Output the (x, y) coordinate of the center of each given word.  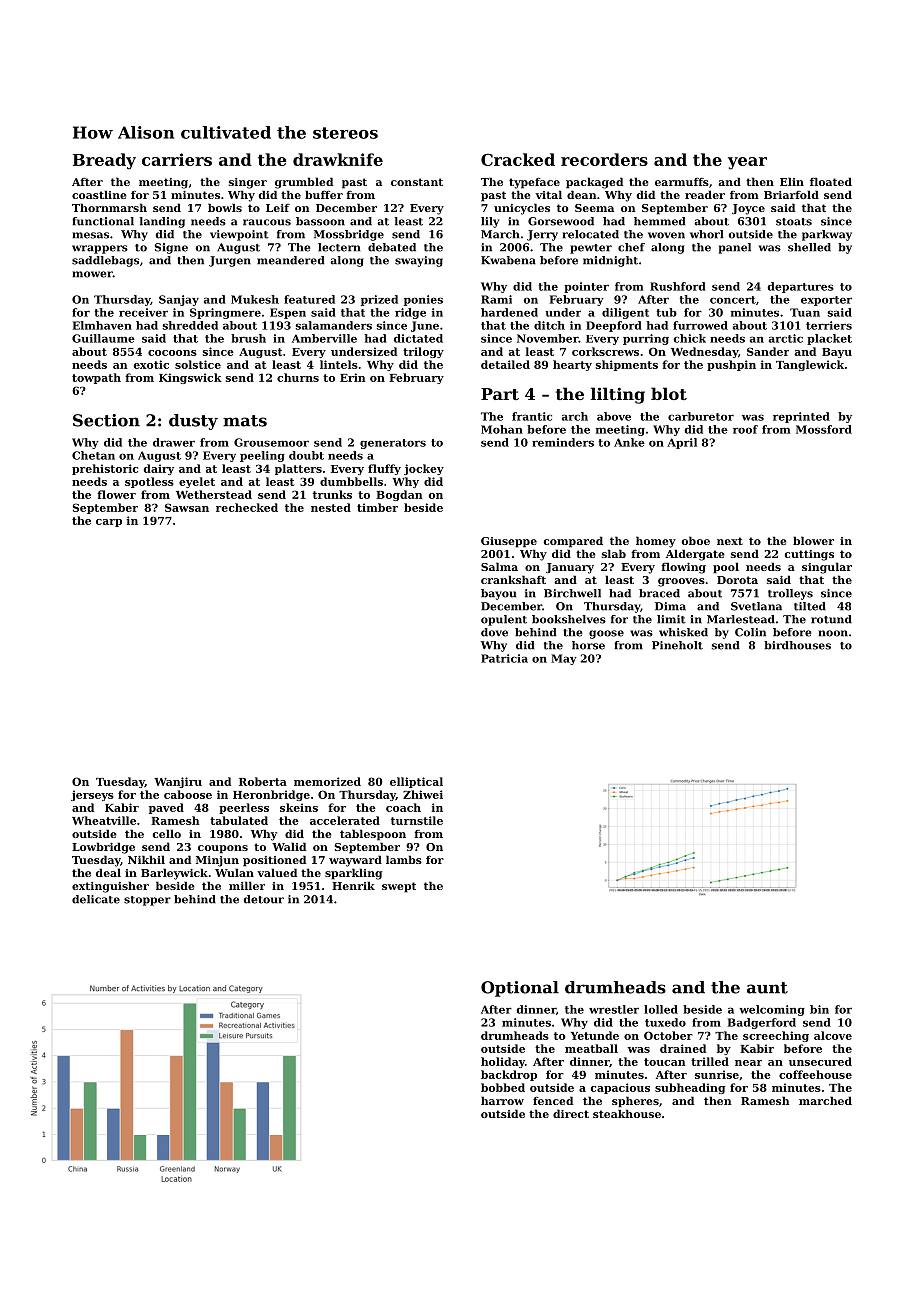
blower (813, 540)
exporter (826, 301)
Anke (629, 442)
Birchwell (572, 593)
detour (263, 899)
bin (819, 1009)
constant (417, 182)
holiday (503, 1062)
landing (162, 222)
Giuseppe (509, 542)
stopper (147, 901)
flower (116, 494)
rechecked (247, 507)
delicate (96, 899)
